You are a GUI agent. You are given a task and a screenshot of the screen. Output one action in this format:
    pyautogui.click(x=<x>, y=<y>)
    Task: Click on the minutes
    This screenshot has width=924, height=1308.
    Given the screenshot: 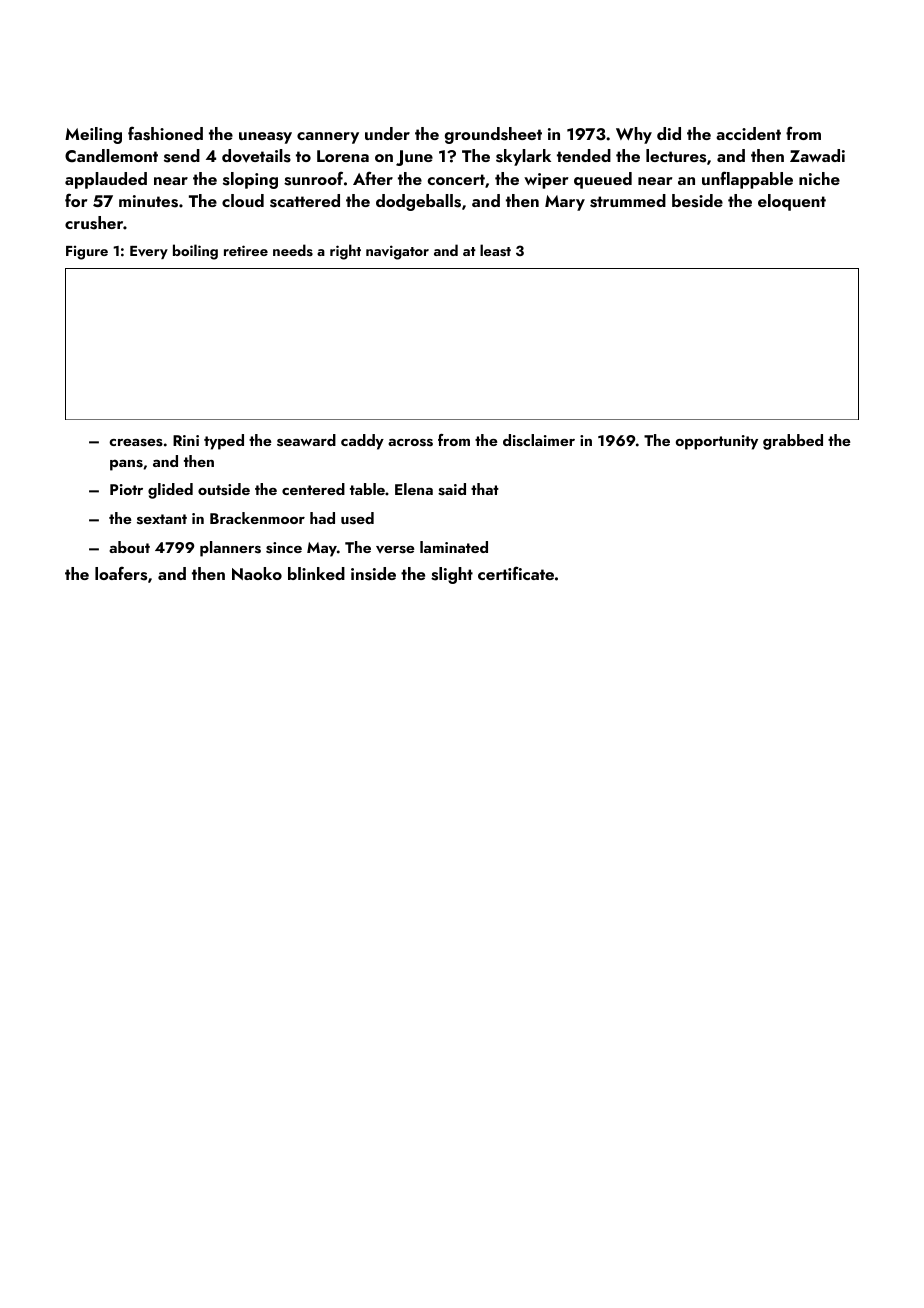 What is the action you would take?
    pyautogui.click(x=148, y=201)
